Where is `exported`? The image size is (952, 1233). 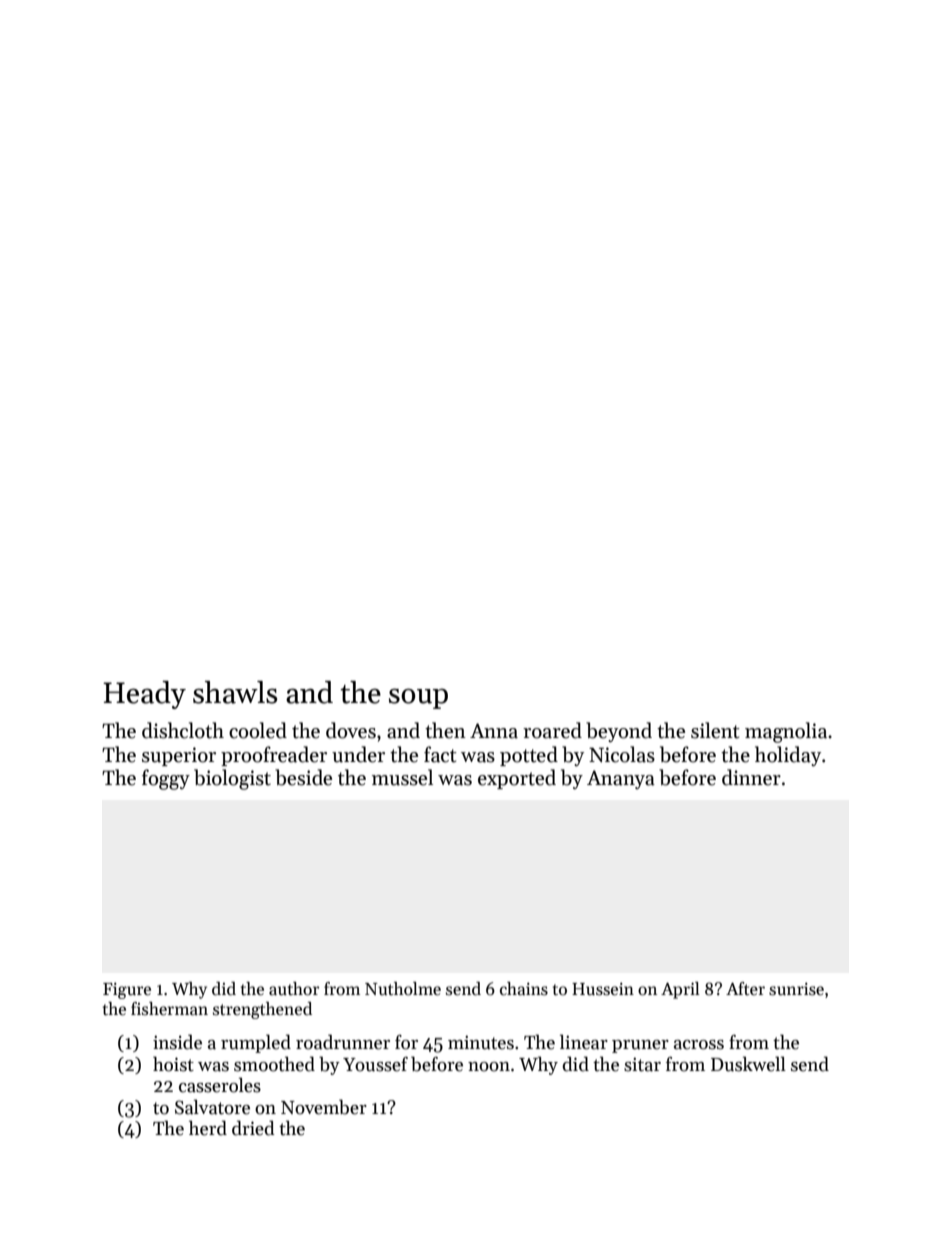 exported is located at coordinates (517, 779).
